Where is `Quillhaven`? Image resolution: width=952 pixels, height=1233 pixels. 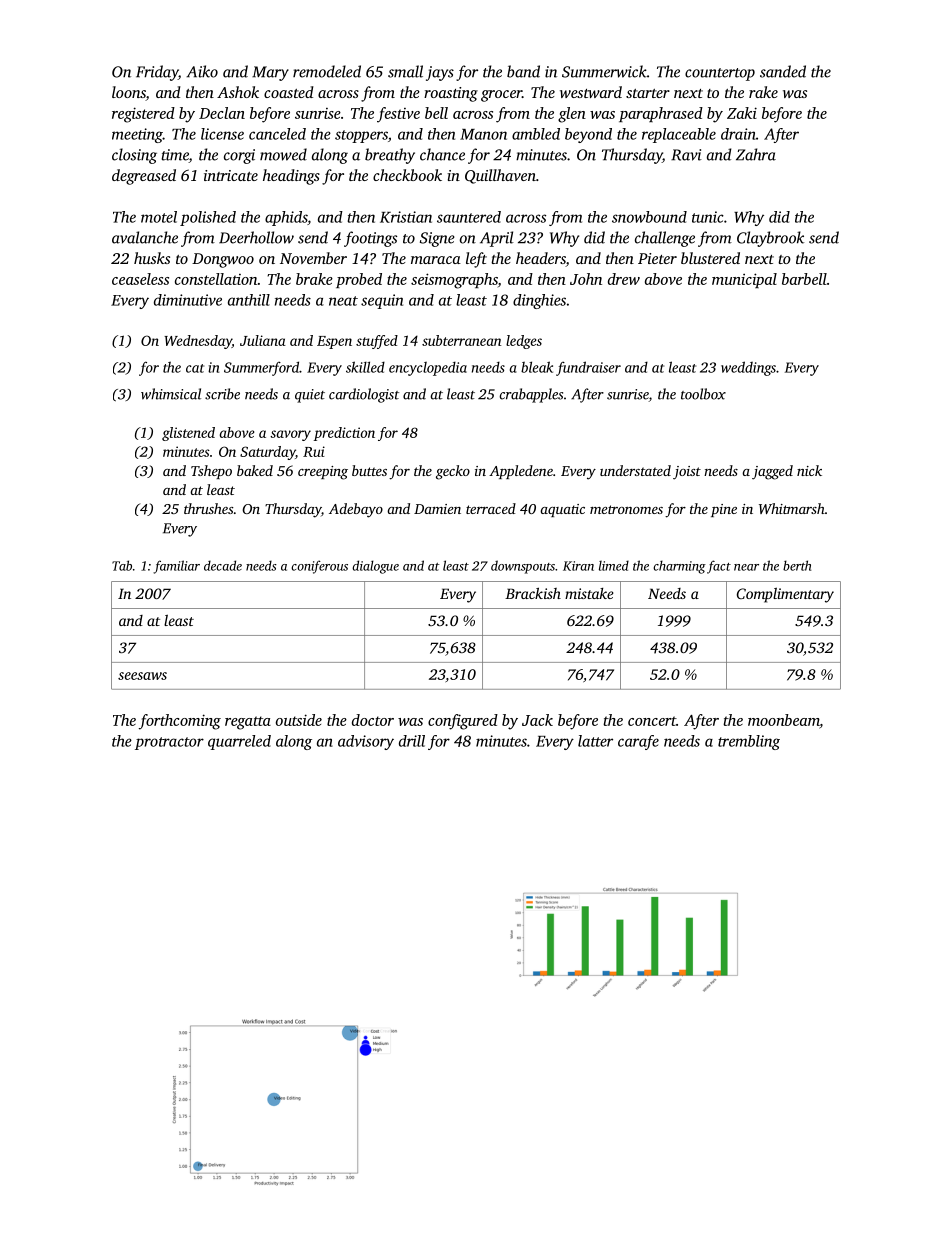
Quillhaven is located at coordinates (500, 176).
